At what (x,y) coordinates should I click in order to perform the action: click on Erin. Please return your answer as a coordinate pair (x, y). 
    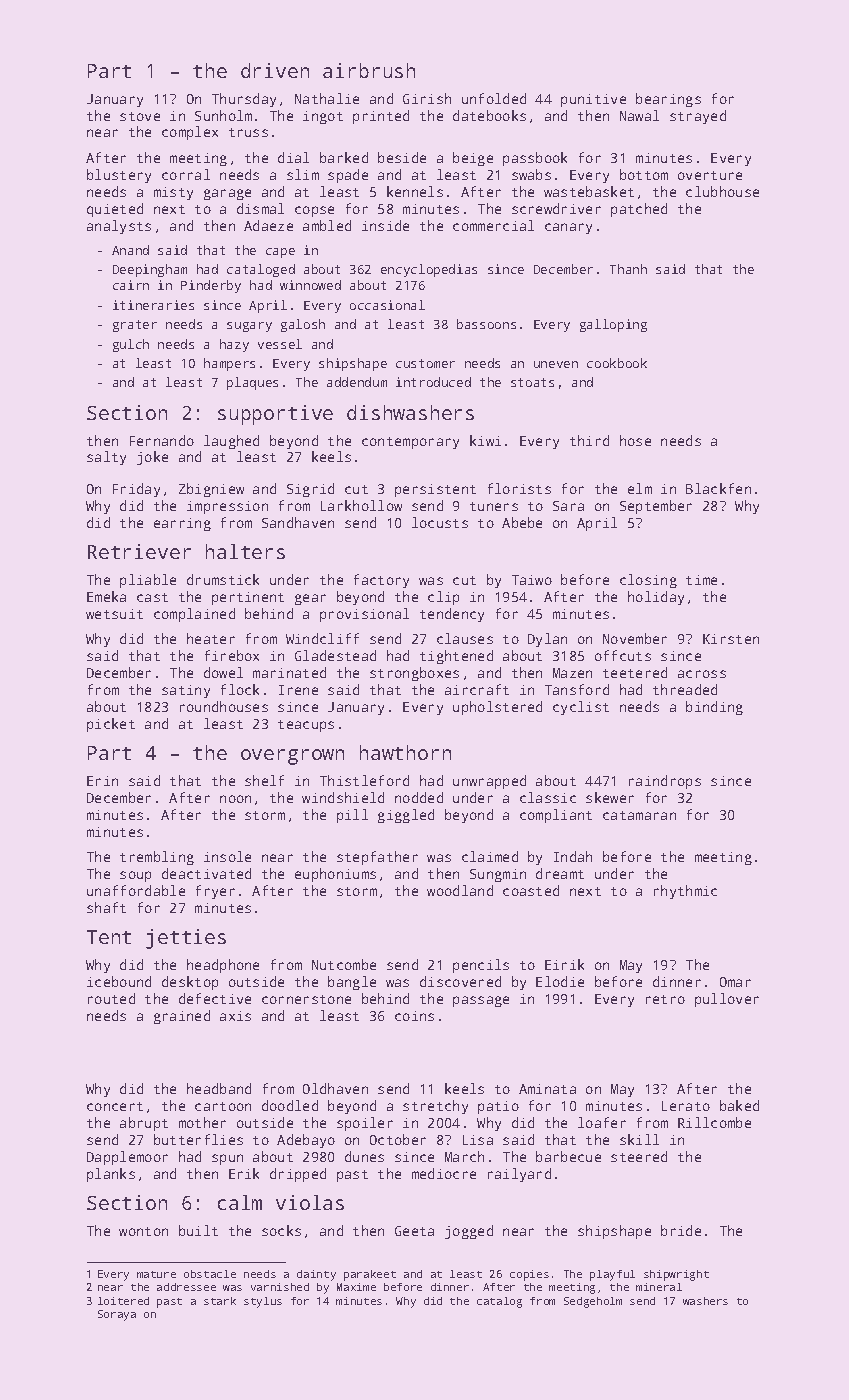
    Looking at the image, I should click on (102, 781).
